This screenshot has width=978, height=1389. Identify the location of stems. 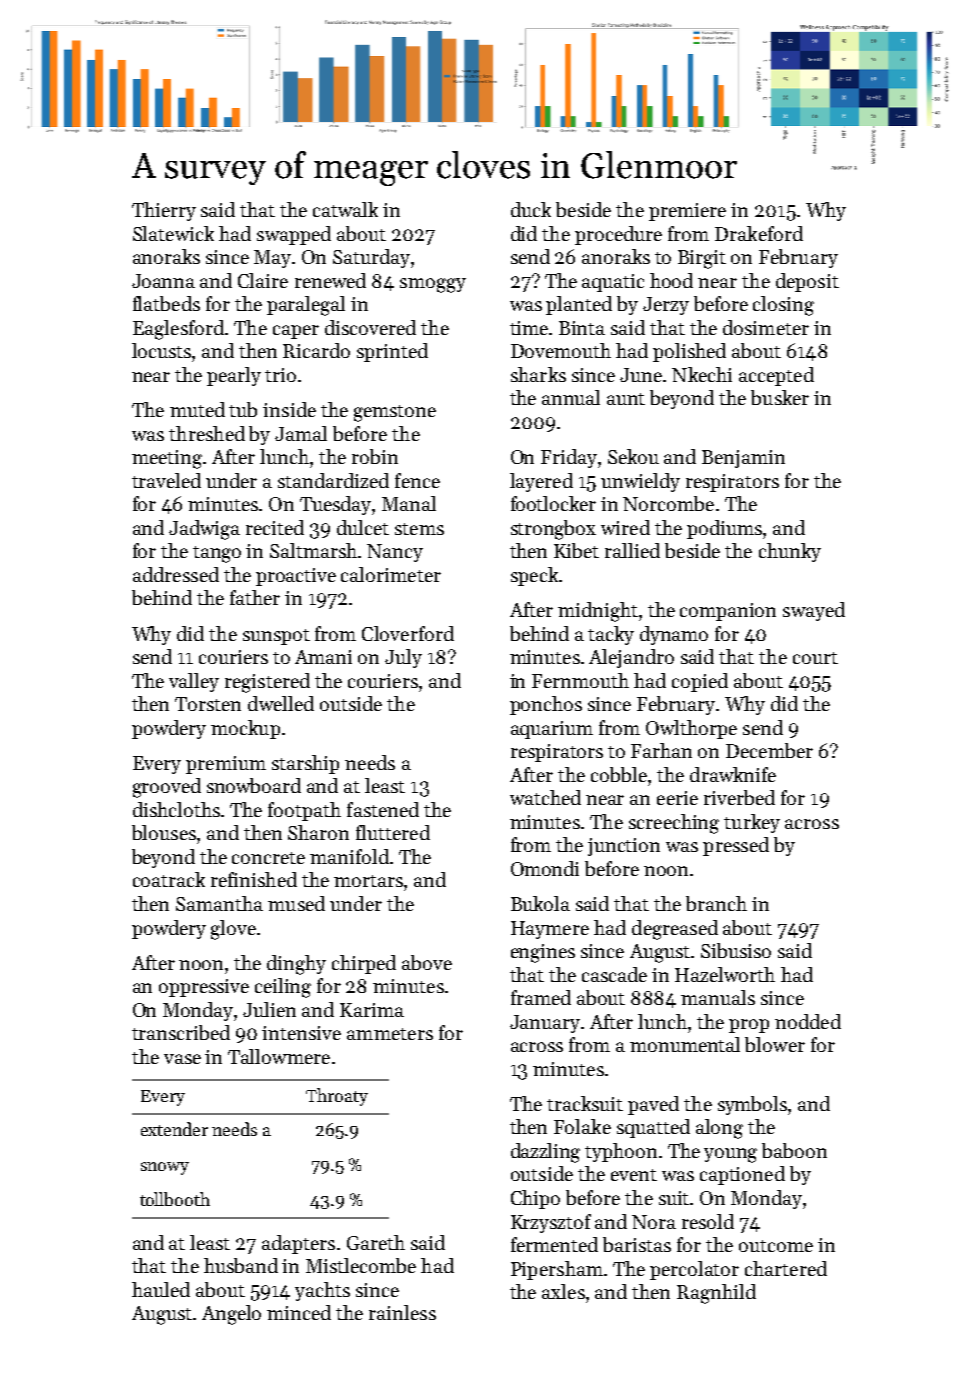
(419, 529).
